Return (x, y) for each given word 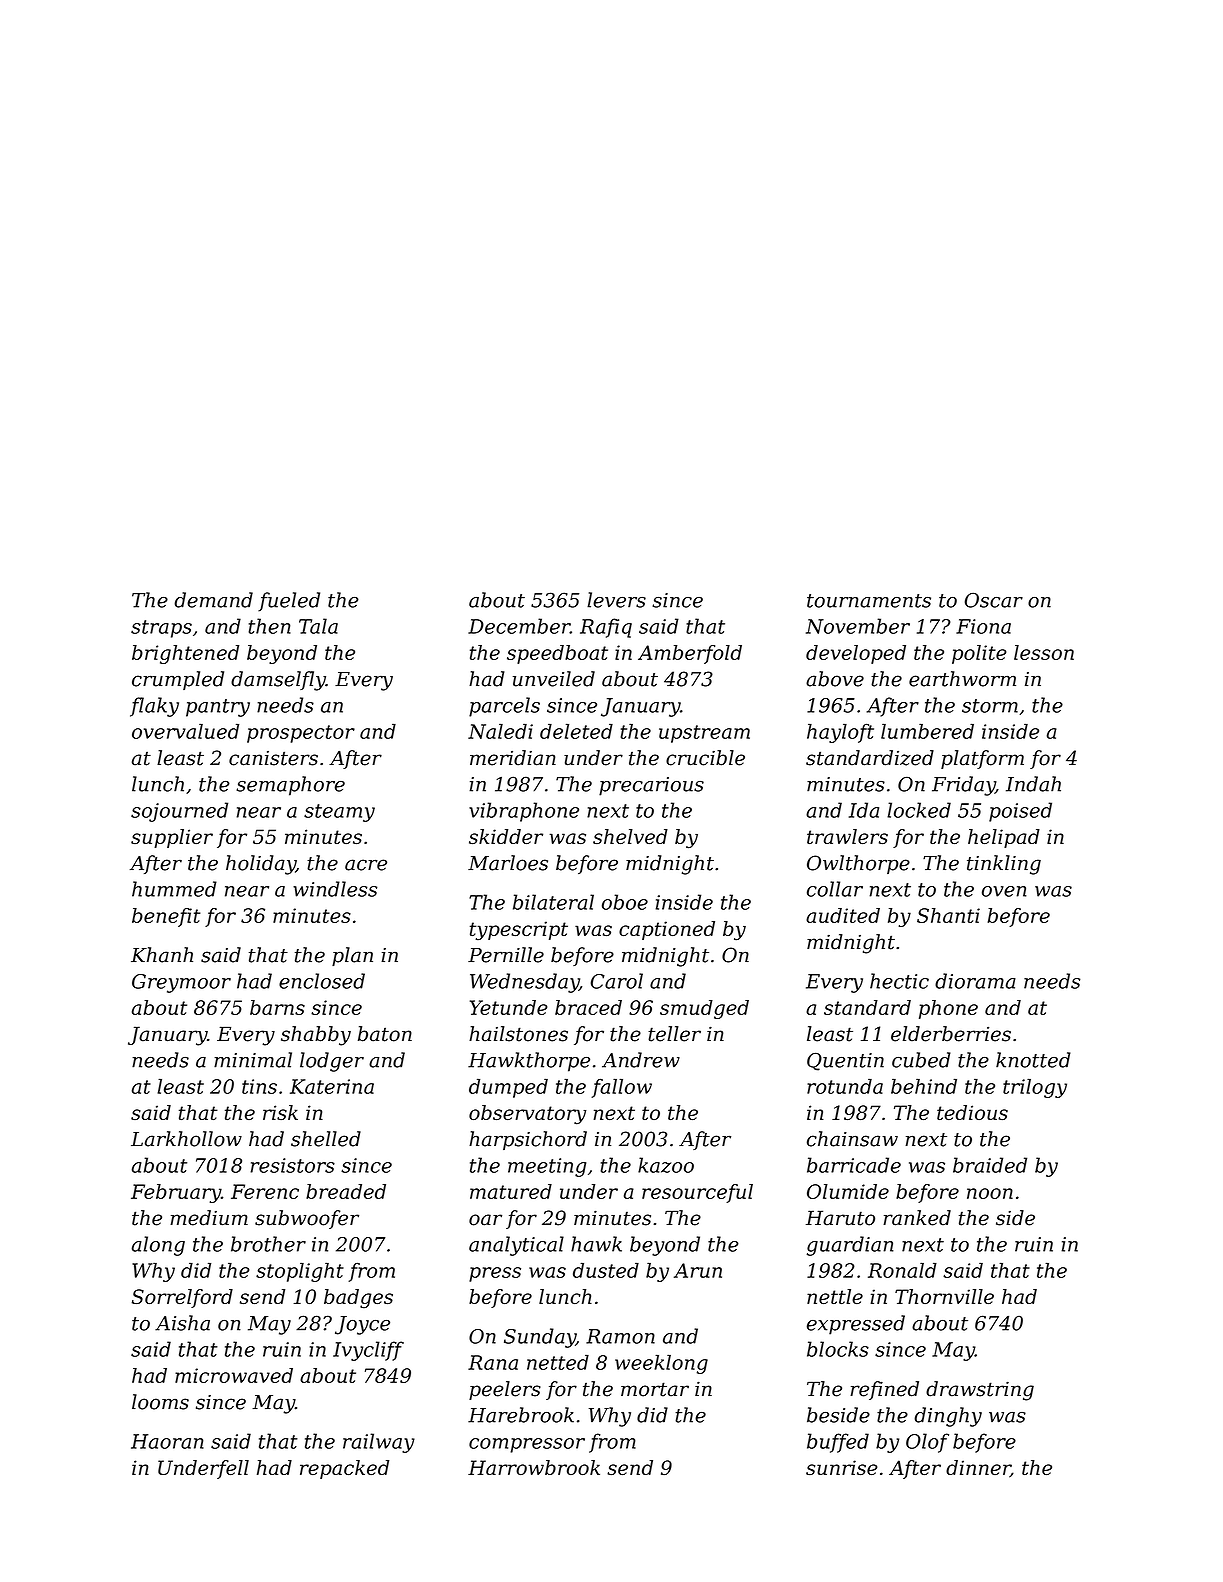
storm (990, 706)
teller (674, 1034)
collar (835, 889)
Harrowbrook (534, 1467)
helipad (1004, 838)
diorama (975, 981)
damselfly (278, 681)
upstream (704, 734)
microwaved (234, 1375)
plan (352, 956)
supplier (172, 838)
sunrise (842, 1467)
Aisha (182, 1323)
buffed (838, 1443)
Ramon (620, 1336)
